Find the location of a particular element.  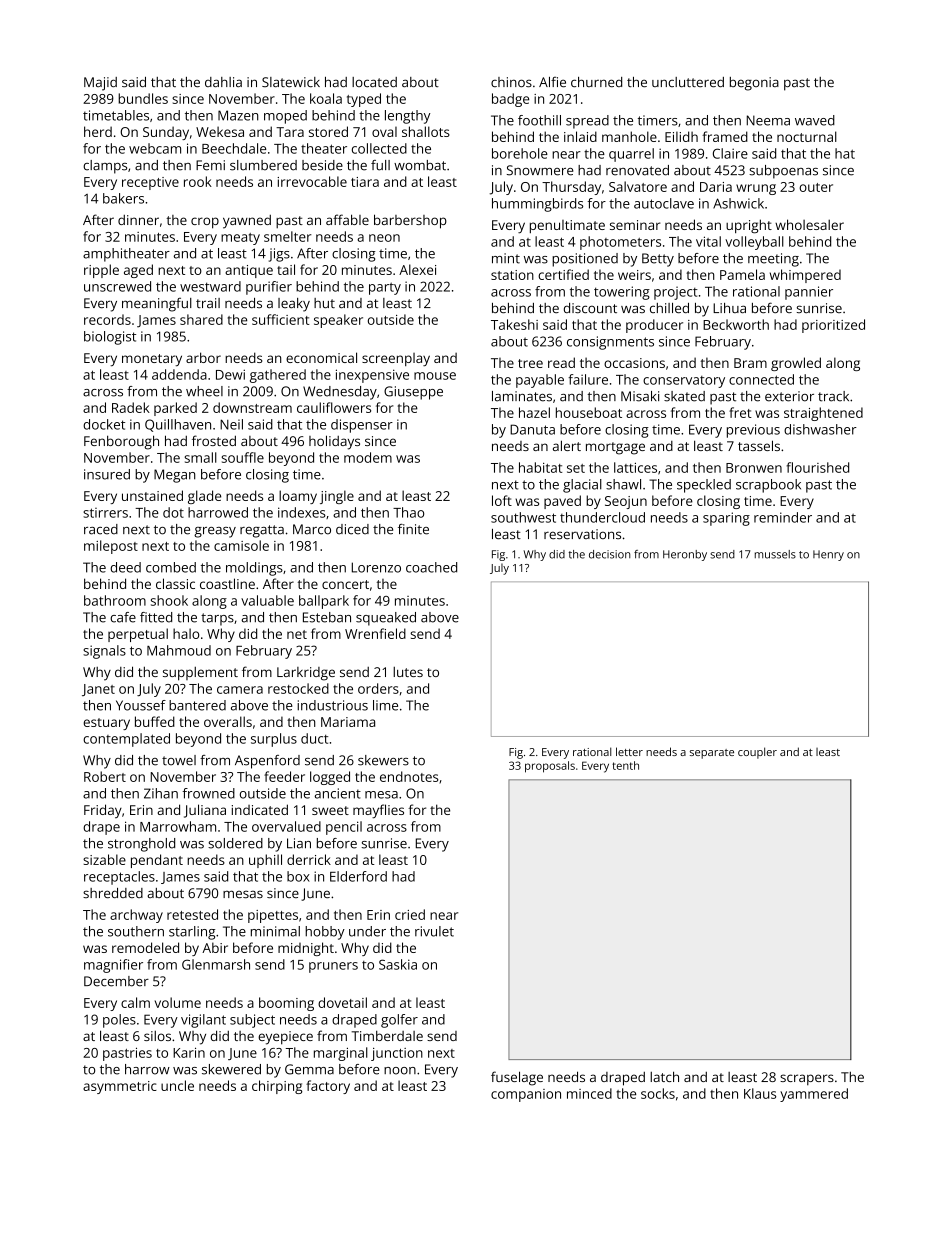

Majid is located at coordinates (100, 84).
